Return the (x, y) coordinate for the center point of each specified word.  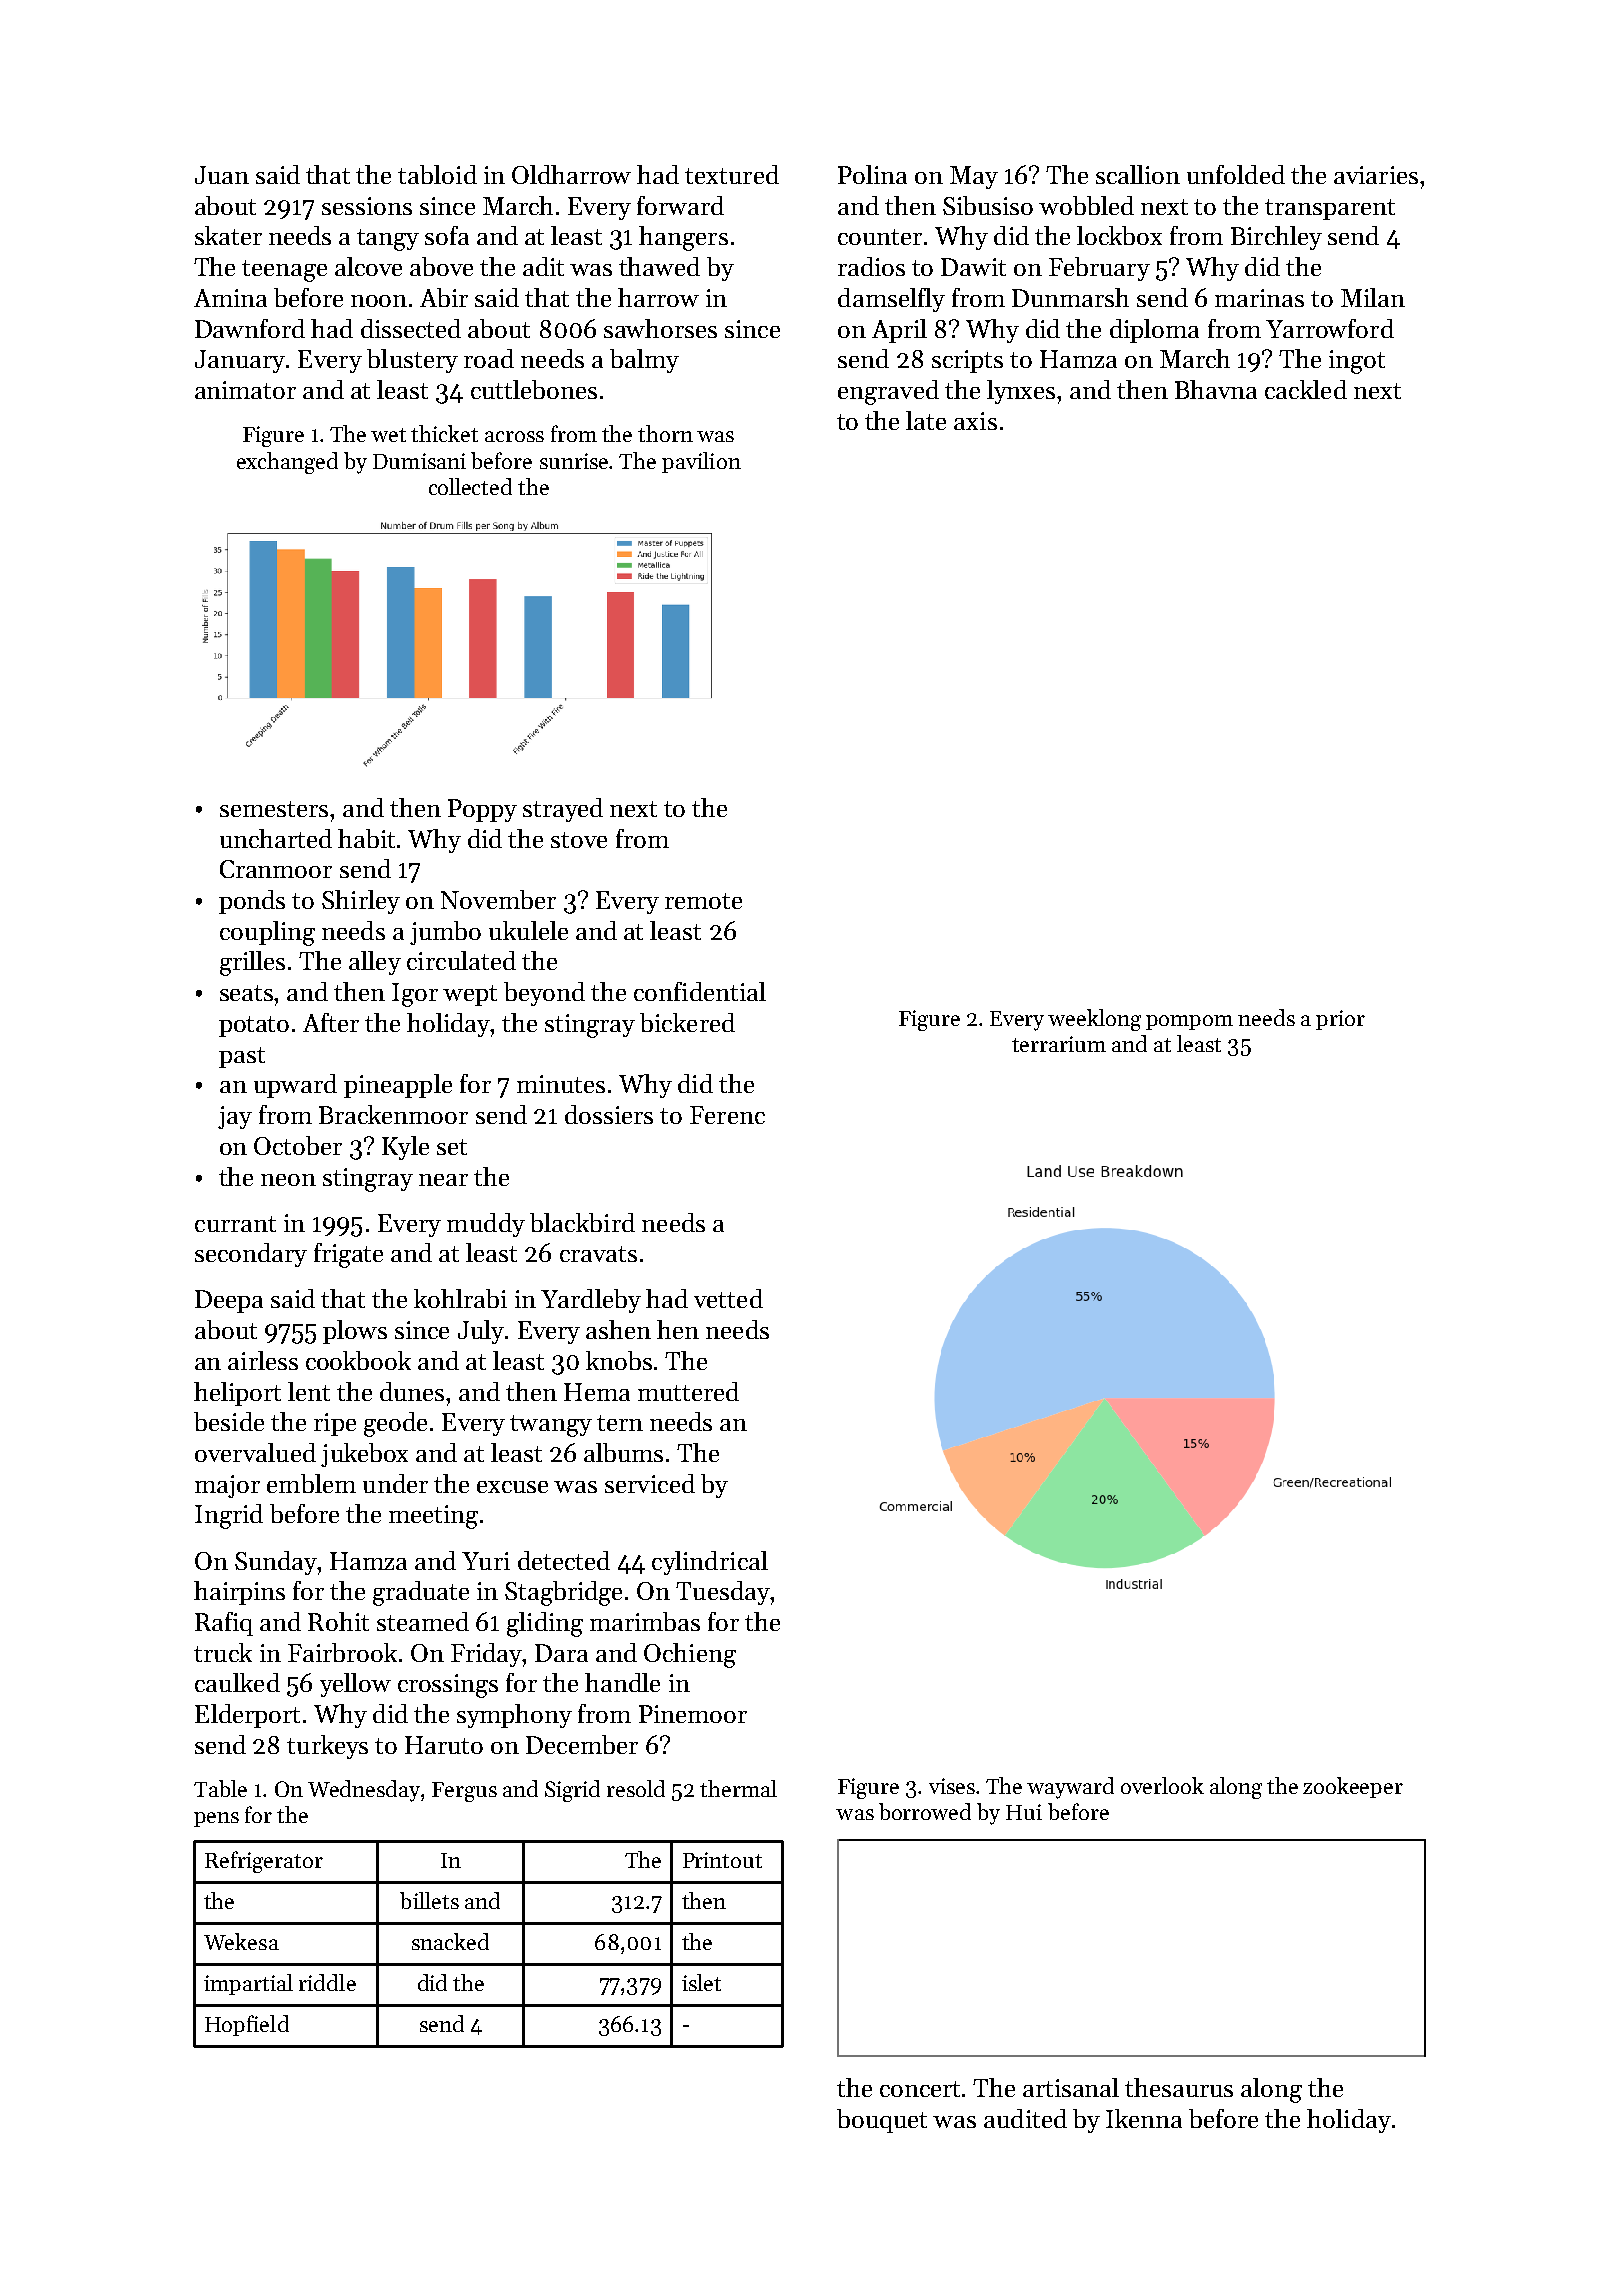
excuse (512, 1487)
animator (245, 390)
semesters (274, 809)
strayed (563, 810)
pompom (1189, 1022)
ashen (618, 1329)
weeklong (1094, 1020)
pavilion (701, 462)
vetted (728, 1298)
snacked (450, 1941)
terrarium (1059, 1044)
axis (975, 421)
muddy (486, 1225)
